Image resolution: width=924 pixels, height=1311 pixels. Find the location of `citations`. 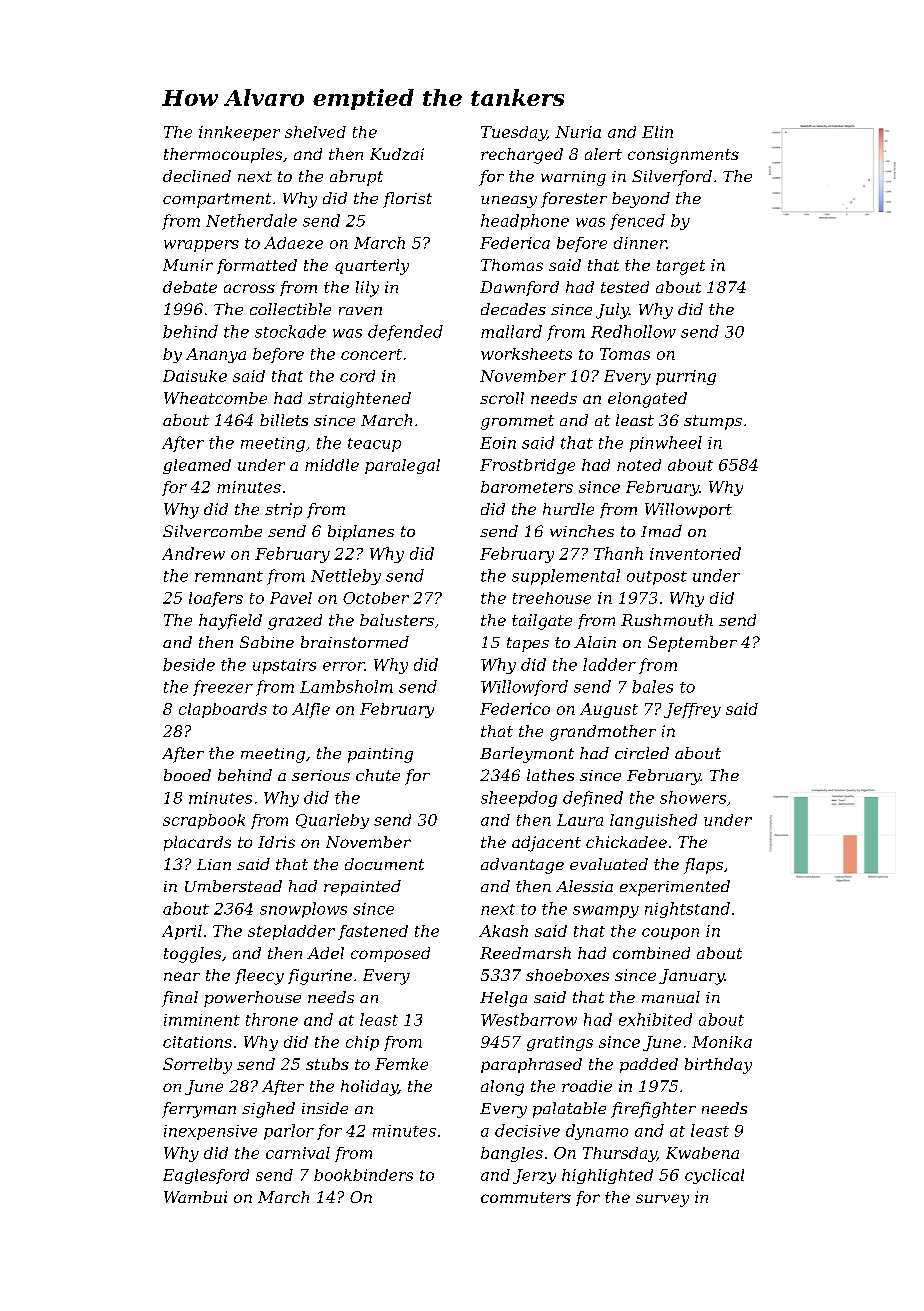

citations is located at coordinates (197, 1042).
